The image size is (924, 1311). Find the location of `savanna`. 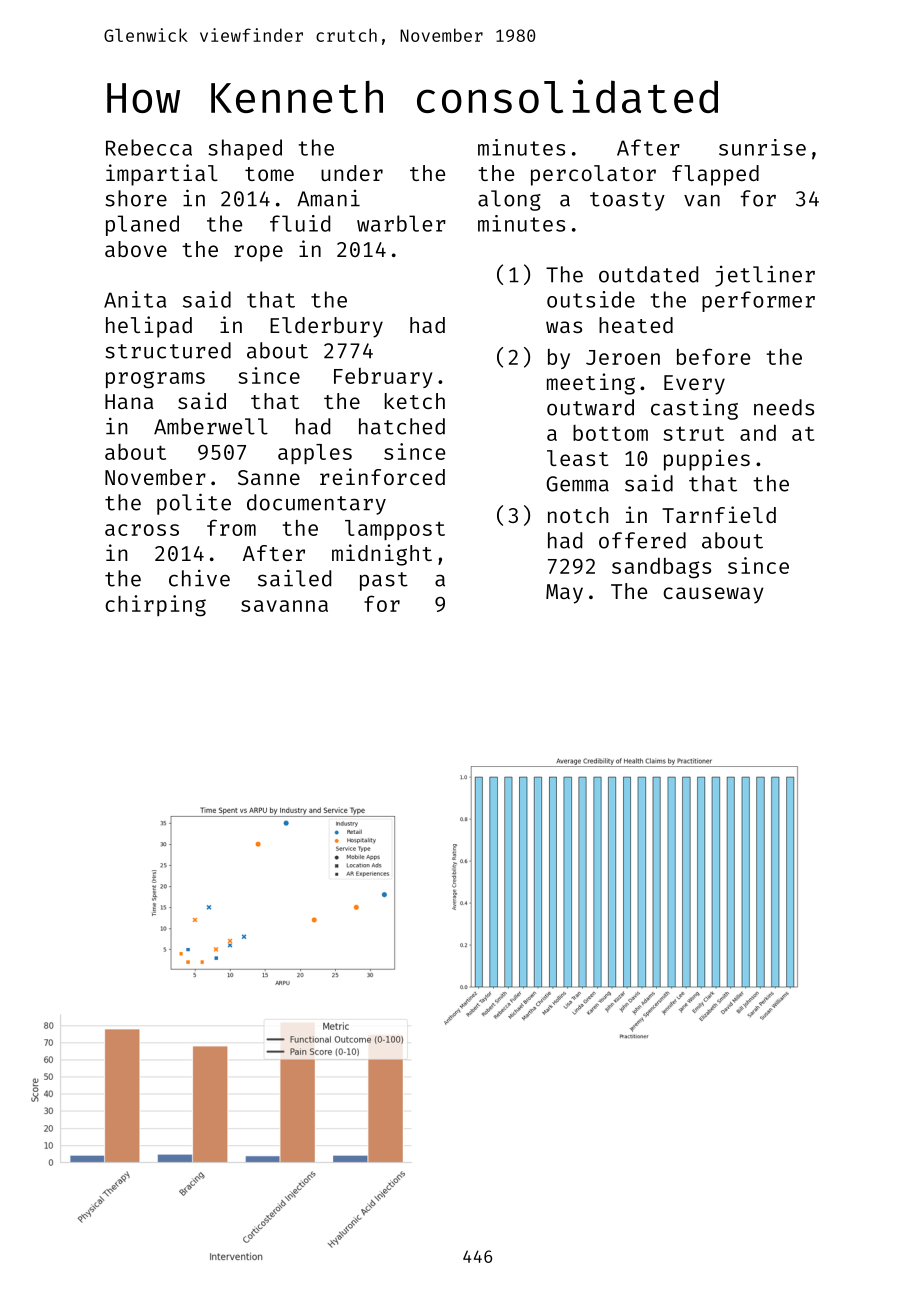

savanna is located at coordinates (284, 606).
